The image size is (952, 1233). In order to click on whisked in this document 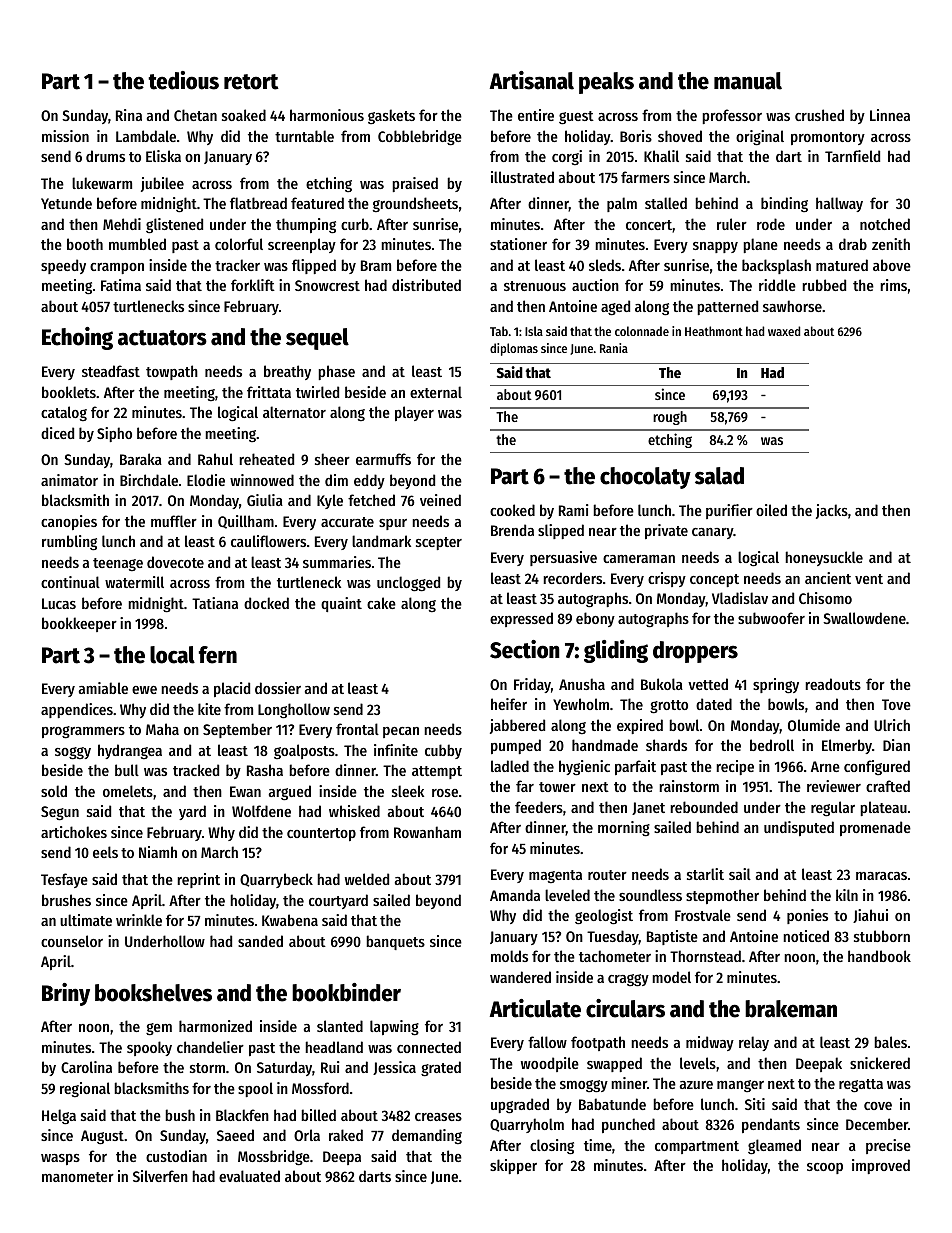, I will do `click(354, 811)`.
